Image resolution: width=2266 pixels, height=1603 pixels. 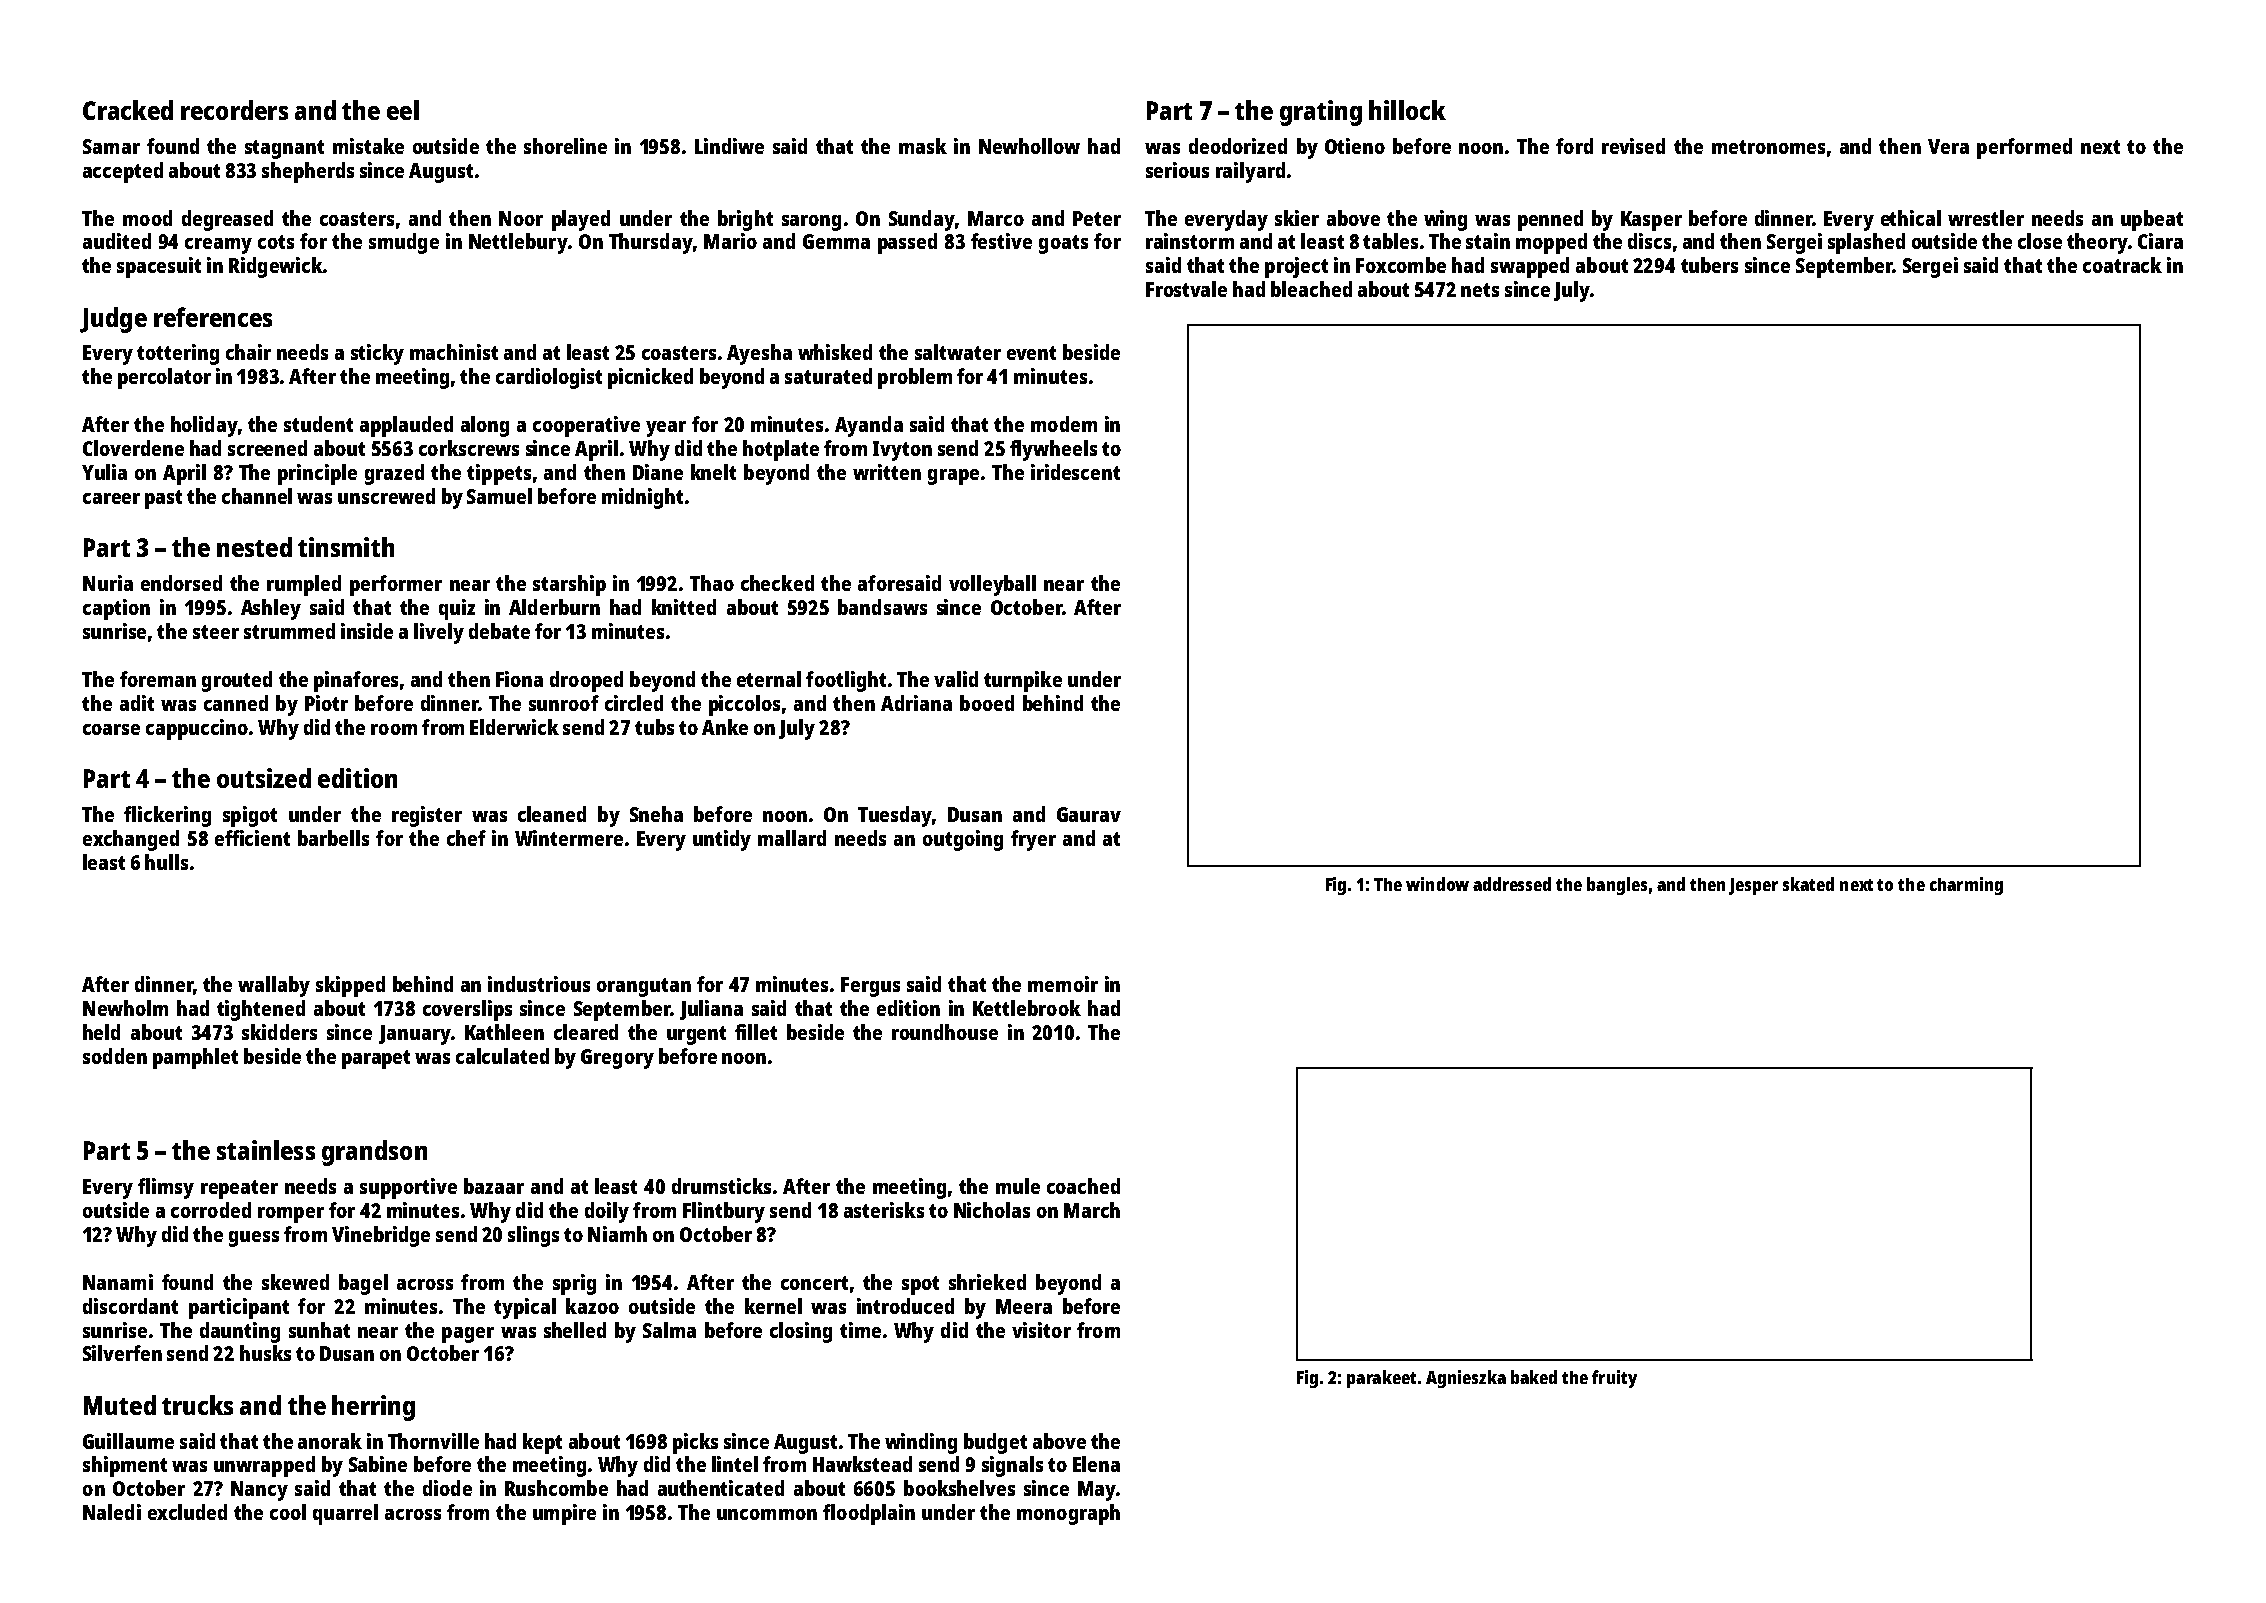 What do you see at coordinates (2122, 265) in the page?
I see `coatrack` at bounding box center [2122, 265].
